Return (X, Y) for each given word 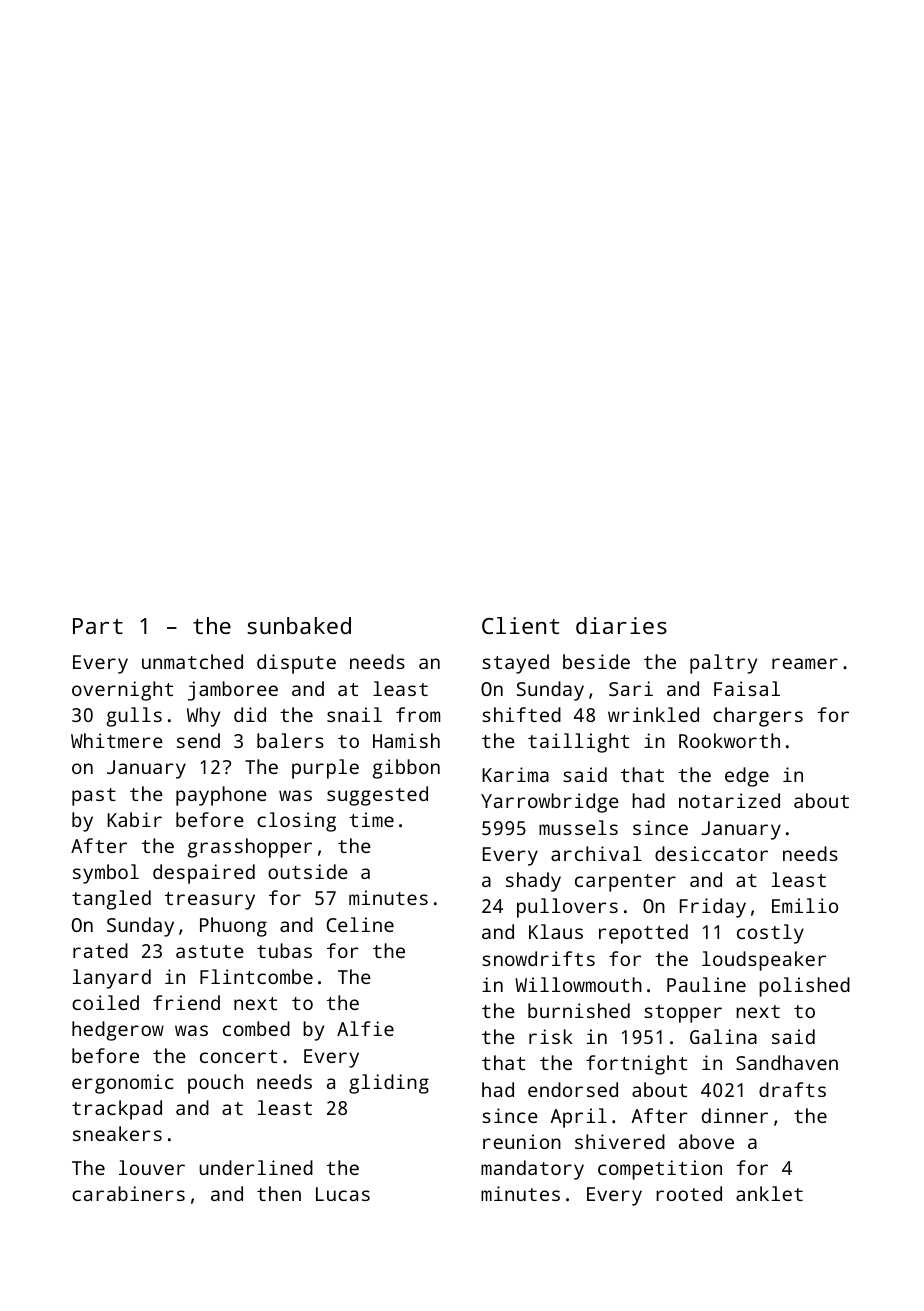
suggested (377, 796)
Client (520, 625)
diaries (621, 625)
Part (98, 626)
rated (100, 950)
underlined (256, 1167)
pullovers (567, 908)
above (706, 1141)
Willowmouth (578, 984)
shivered (620, 1141)
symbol (106, 874)
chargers (758, 717)
